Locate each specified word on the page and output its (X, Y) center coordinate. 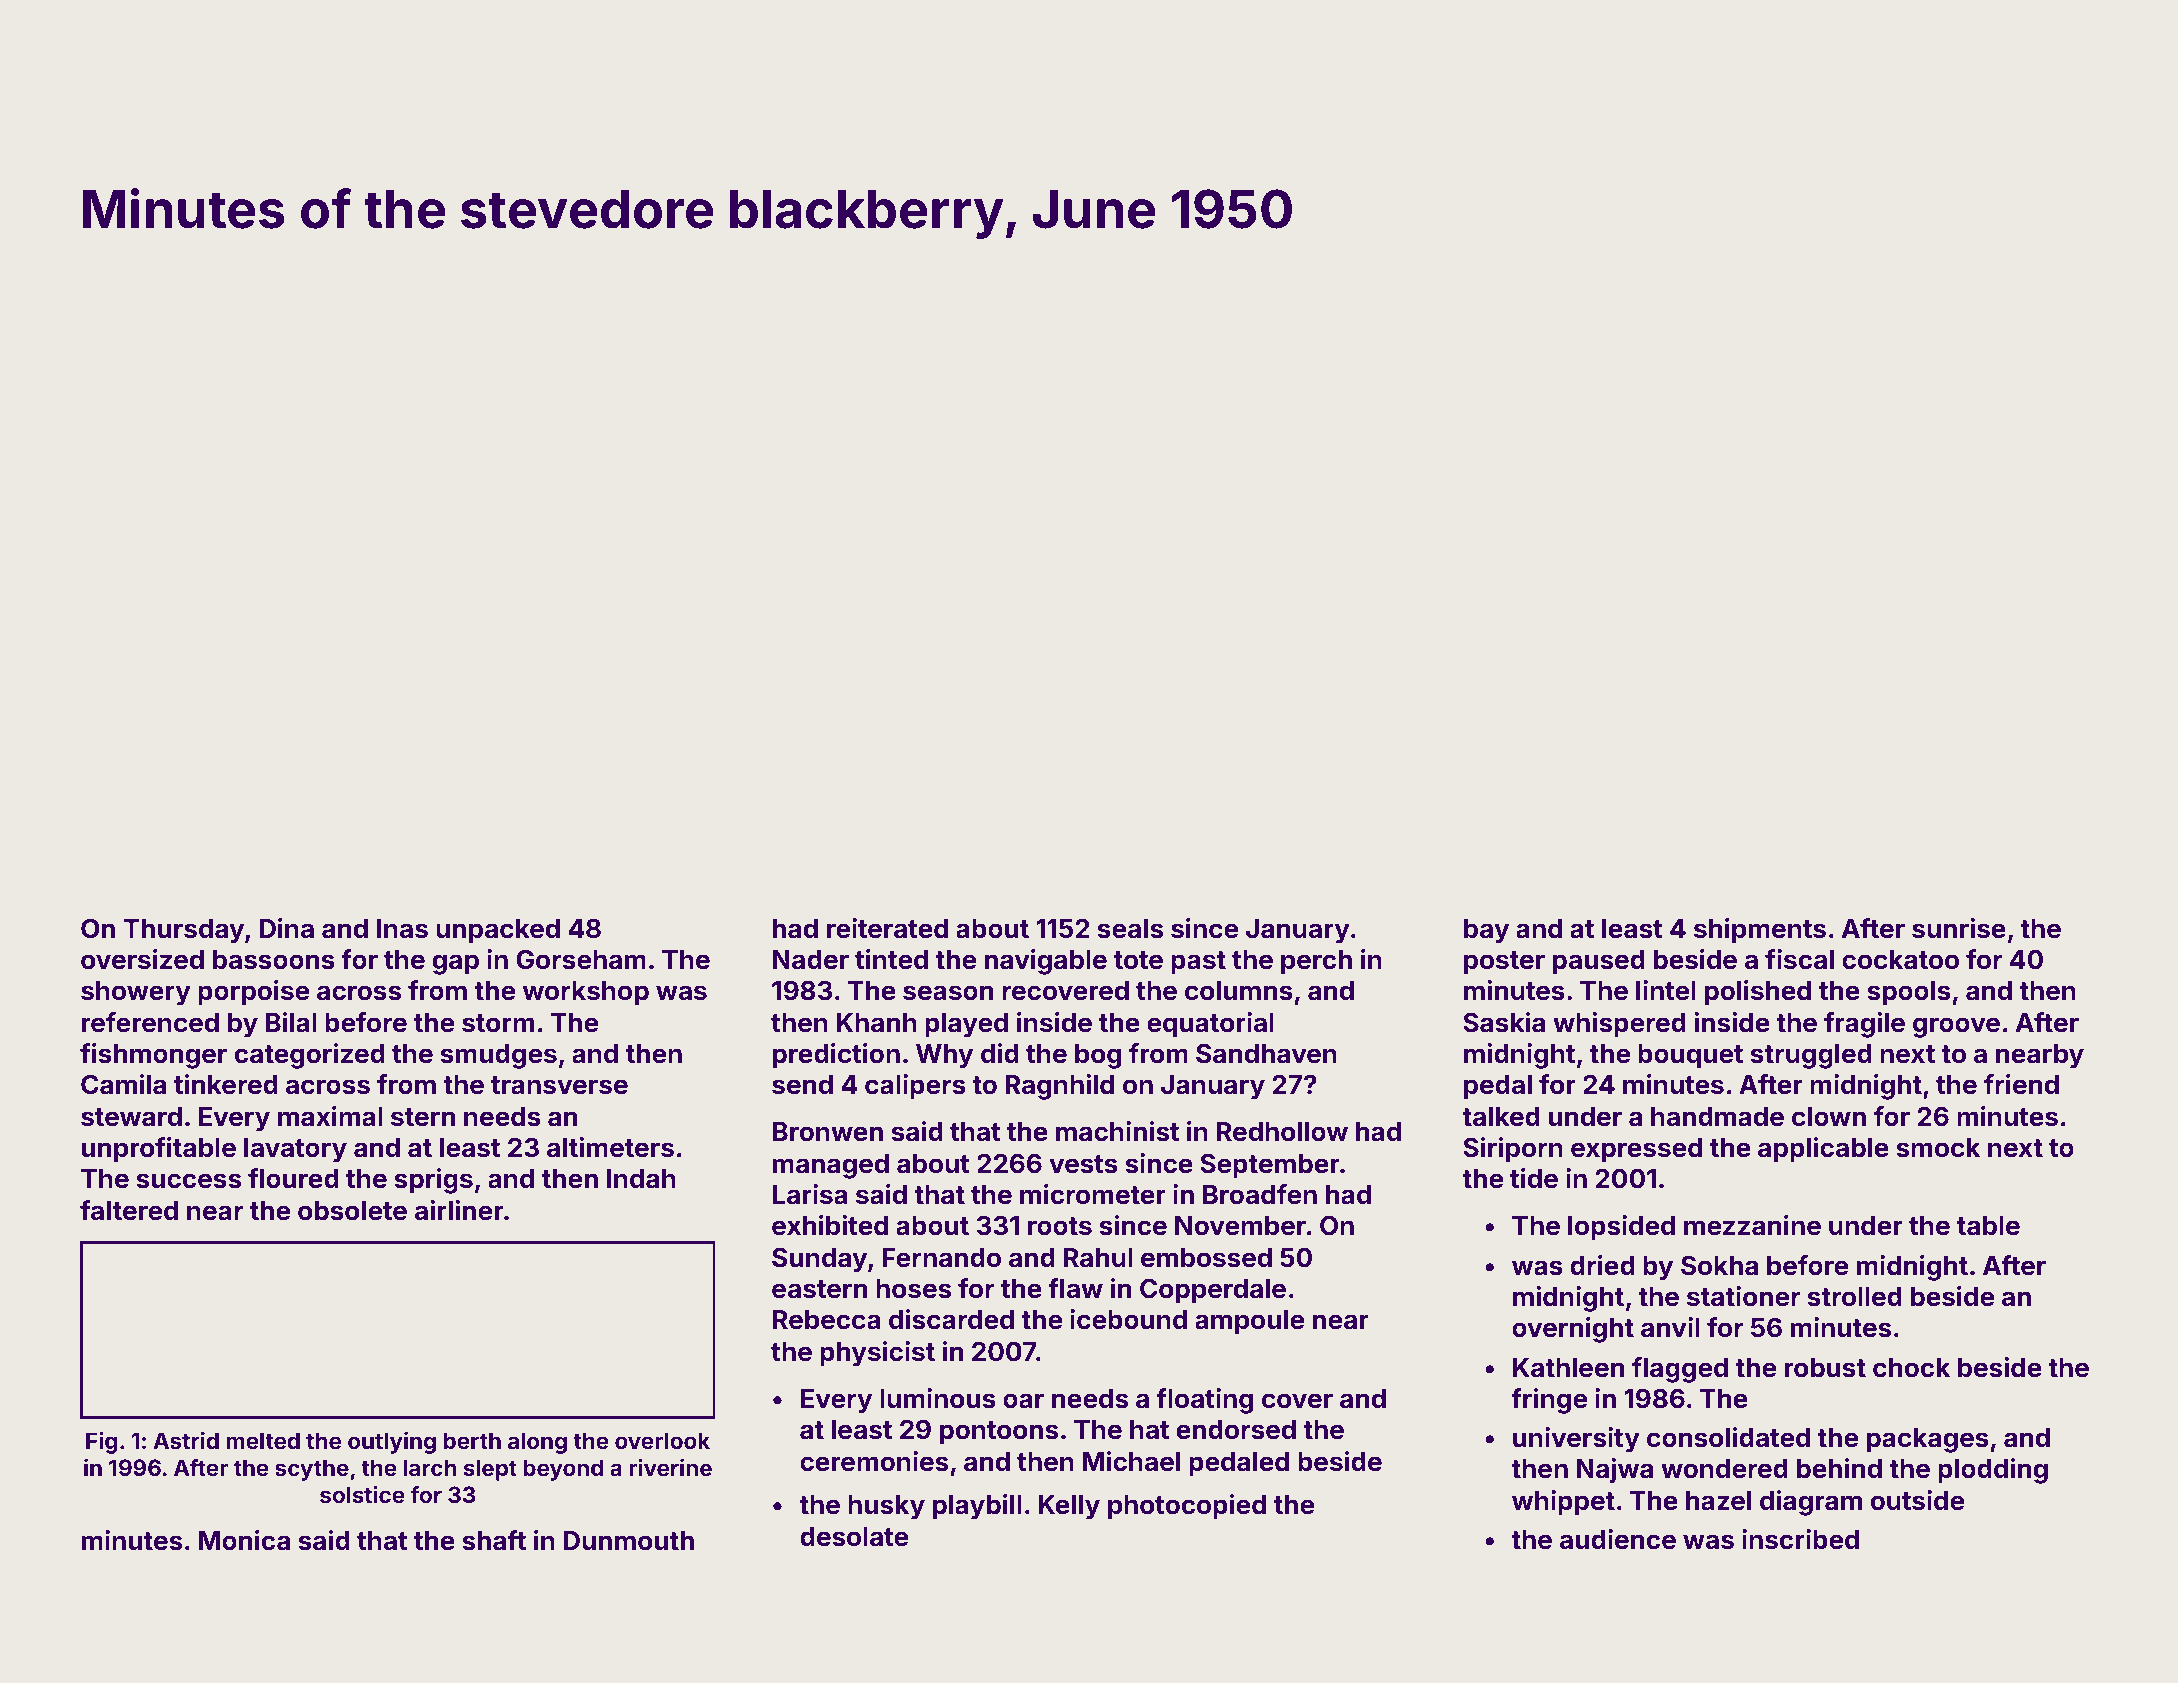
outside (1917, 1500)
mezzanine (1752, 1225)
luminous (938, 1398)
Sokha (1719, 1265)
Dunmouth (628, 1541)
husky (886, 1507)
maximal (330, 1116)
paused (1599, 962)
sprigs (433, 1181)
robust (1825, 1368)
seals (1130, 929)
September (1270, 1166)
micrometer (1093, 1194)
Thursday (183, 931)
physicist (877, 1354)
